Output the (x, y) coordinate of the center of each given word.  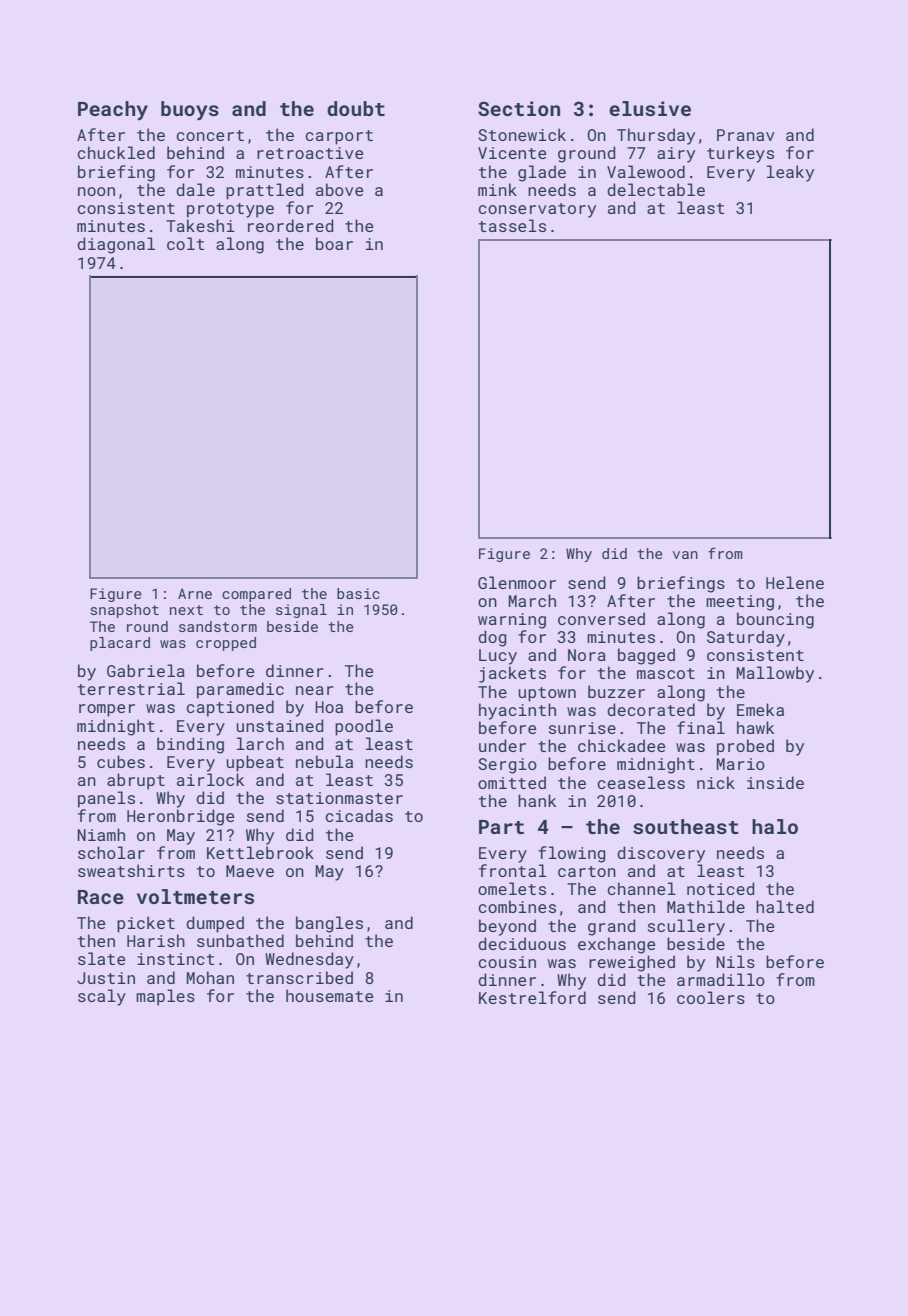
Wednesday (309, 960)
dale (195, 189)
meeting (740, 603)
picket (146, 924)
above (339, 189)
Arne (195, 593)
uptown (547, 694)
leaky (790, 173)
